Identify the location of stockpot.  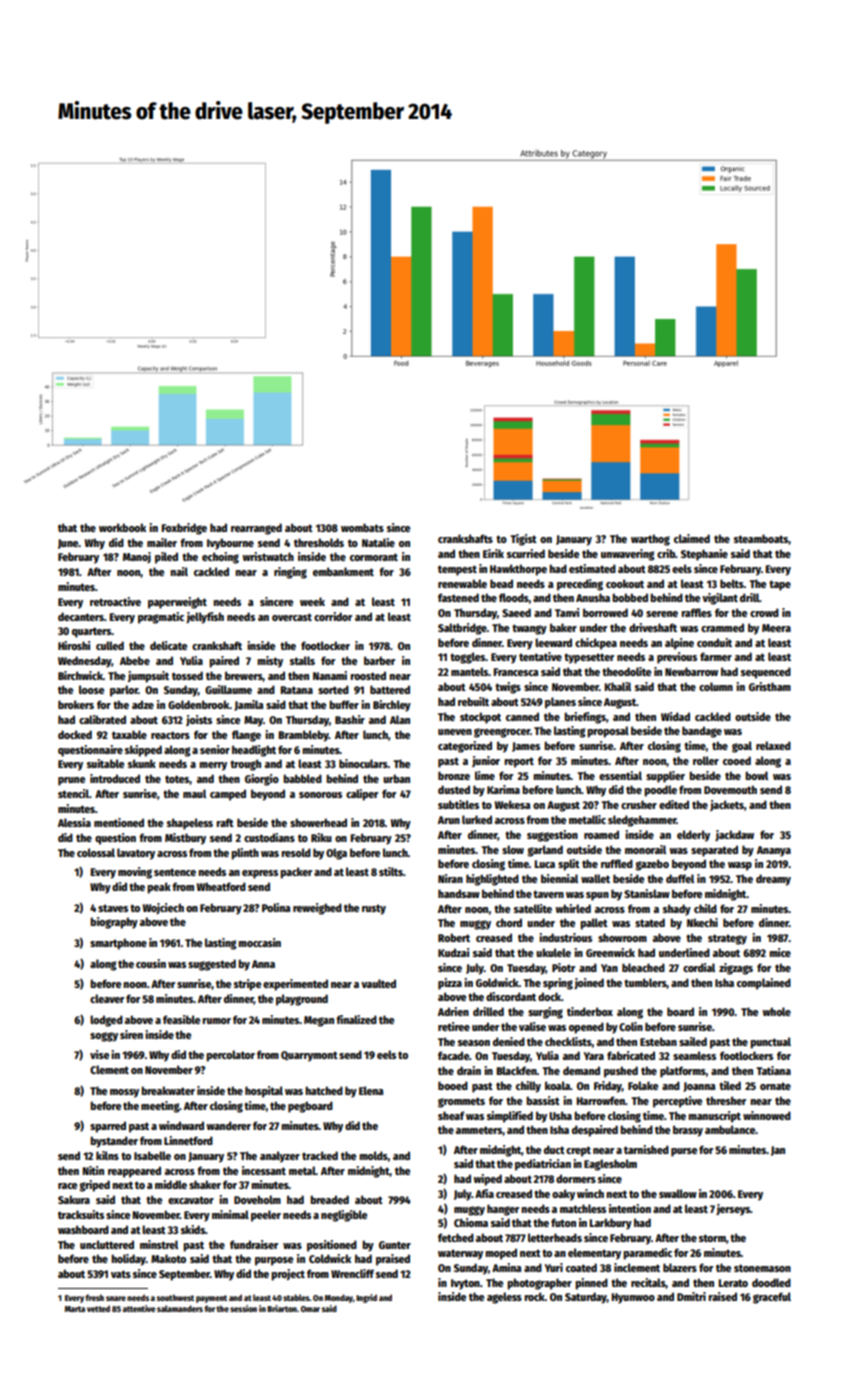
(480, 718).
